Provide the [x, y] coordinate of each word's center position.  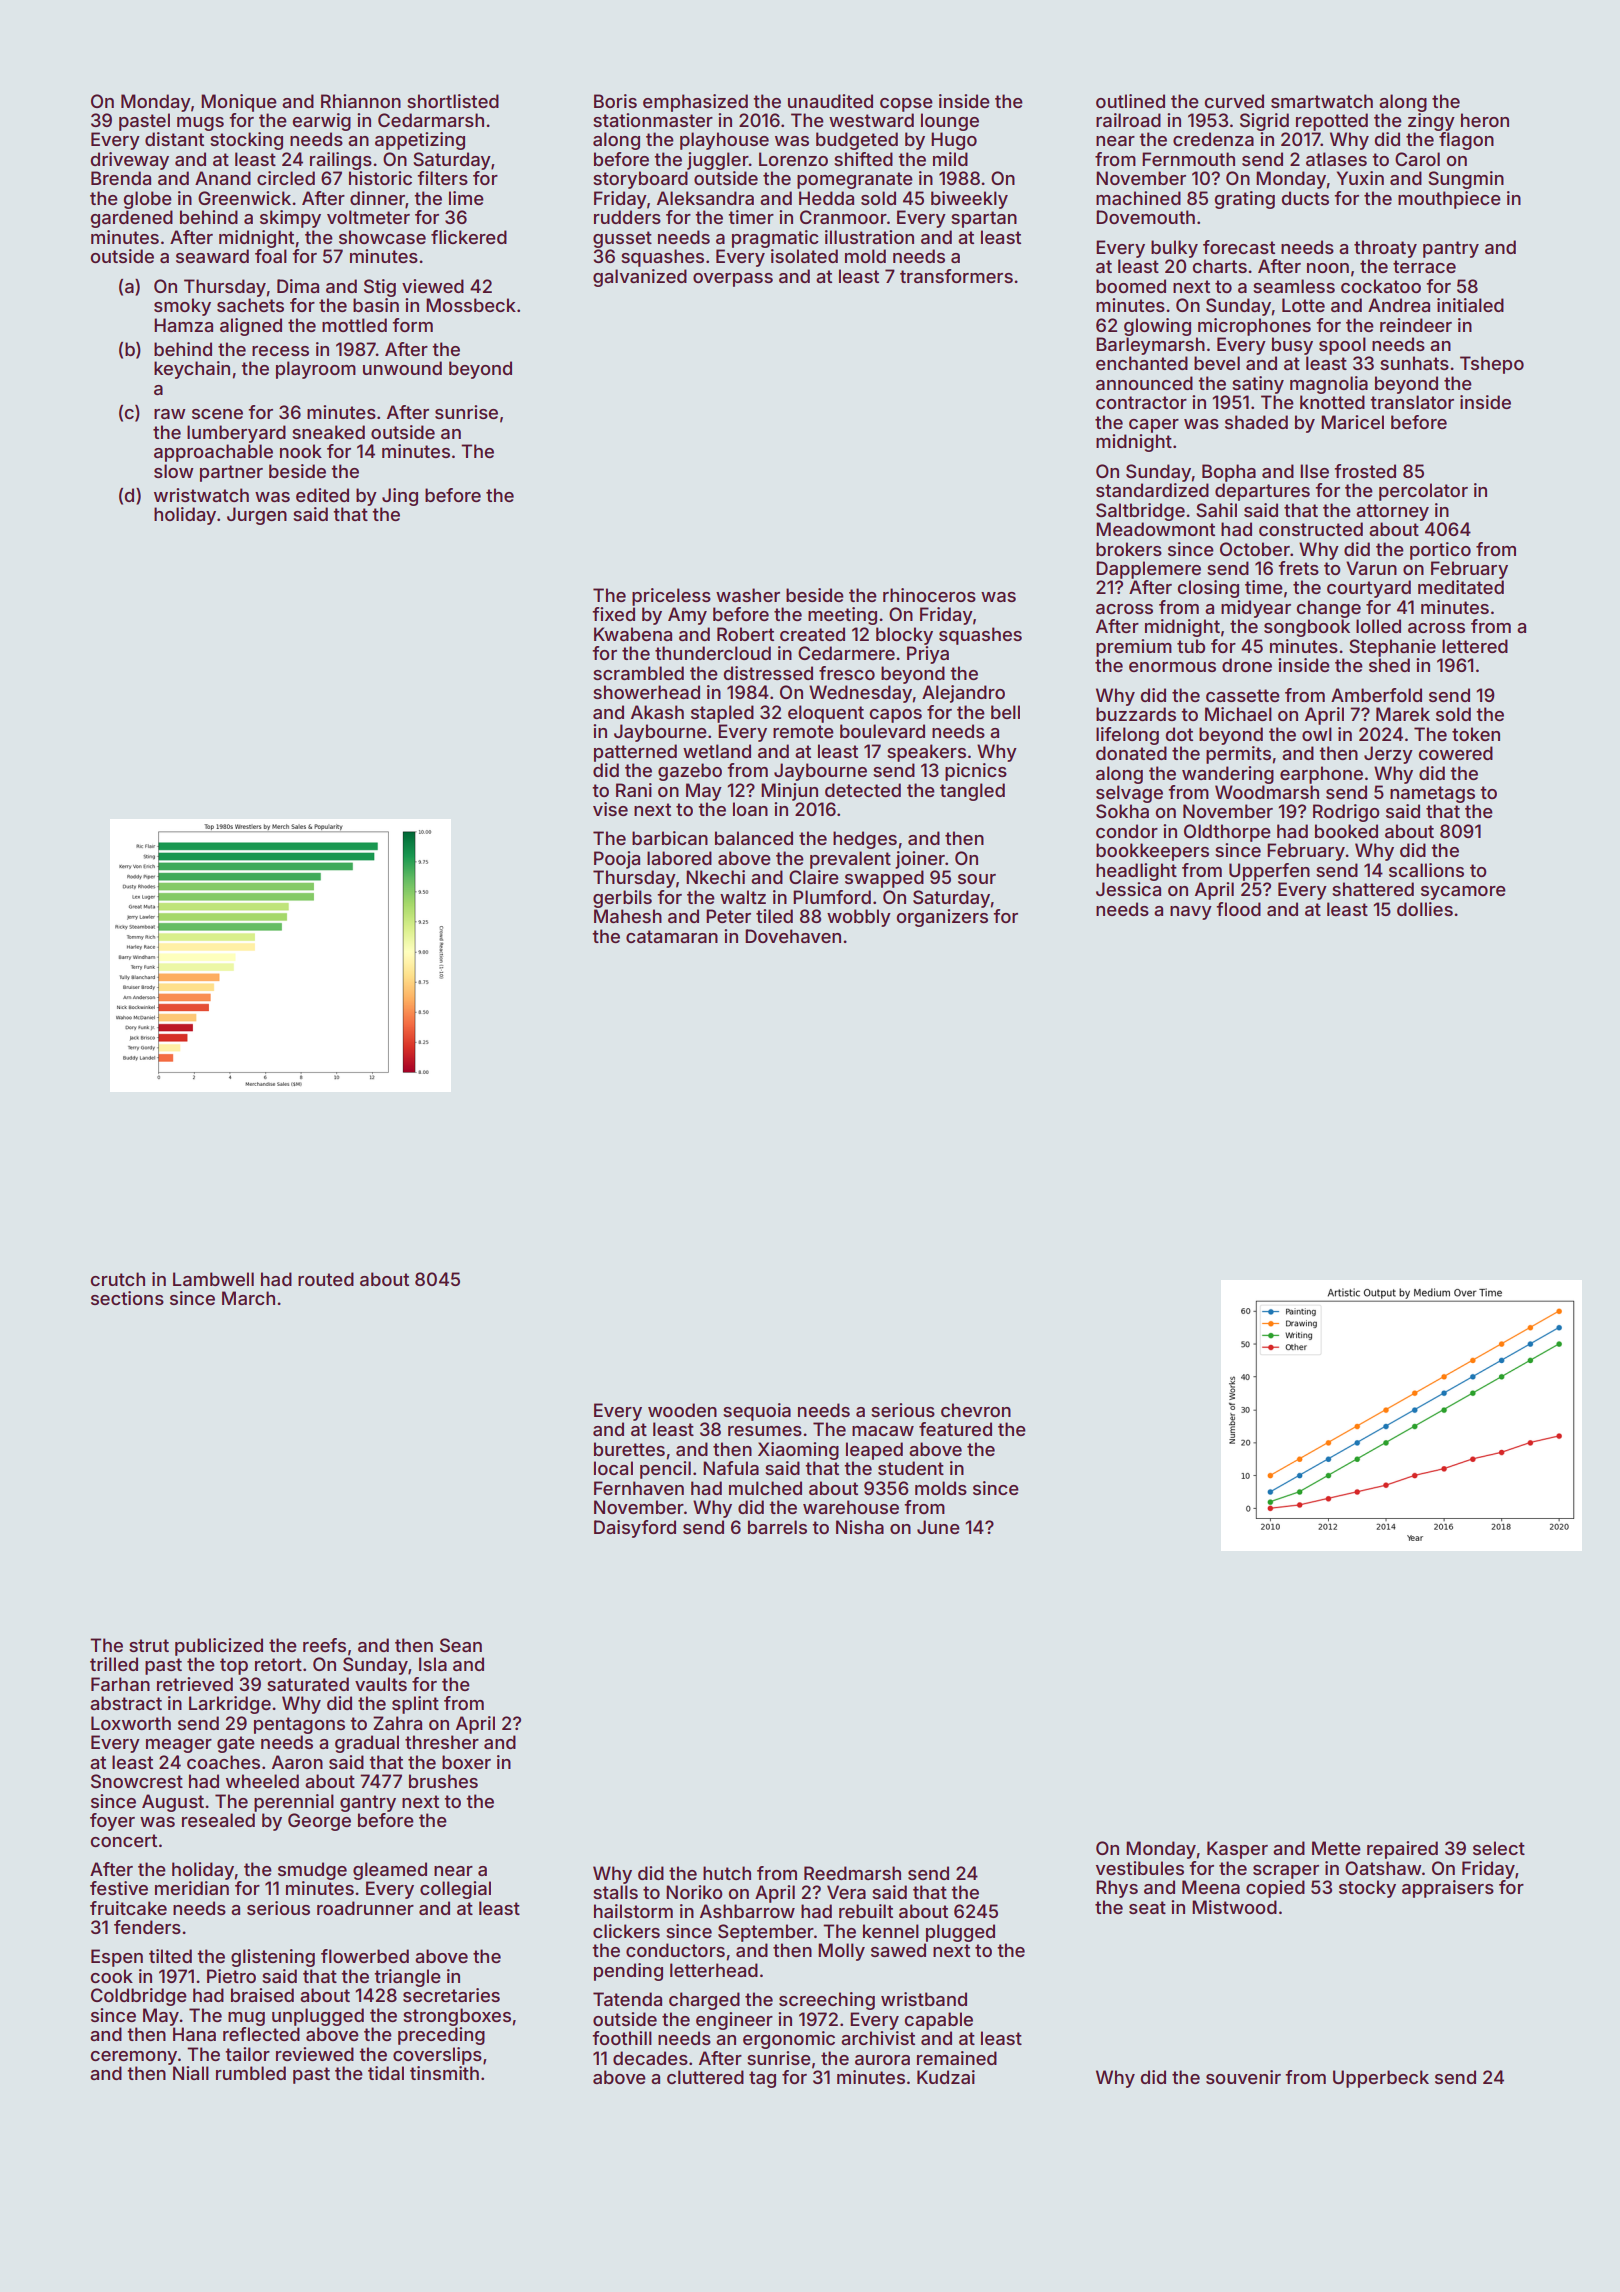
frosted [1365, 471]
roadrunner [365, 1908]
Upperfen [1269, 872]
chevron [976, 1410]
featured [955, 1429]
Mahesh [628, 916]
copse [906, 105]
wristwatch [201, 495]
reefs [324, 1645]
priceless [671, 597]
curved [1234, 101]
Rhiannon [361, 101]
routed [326, 1279]
